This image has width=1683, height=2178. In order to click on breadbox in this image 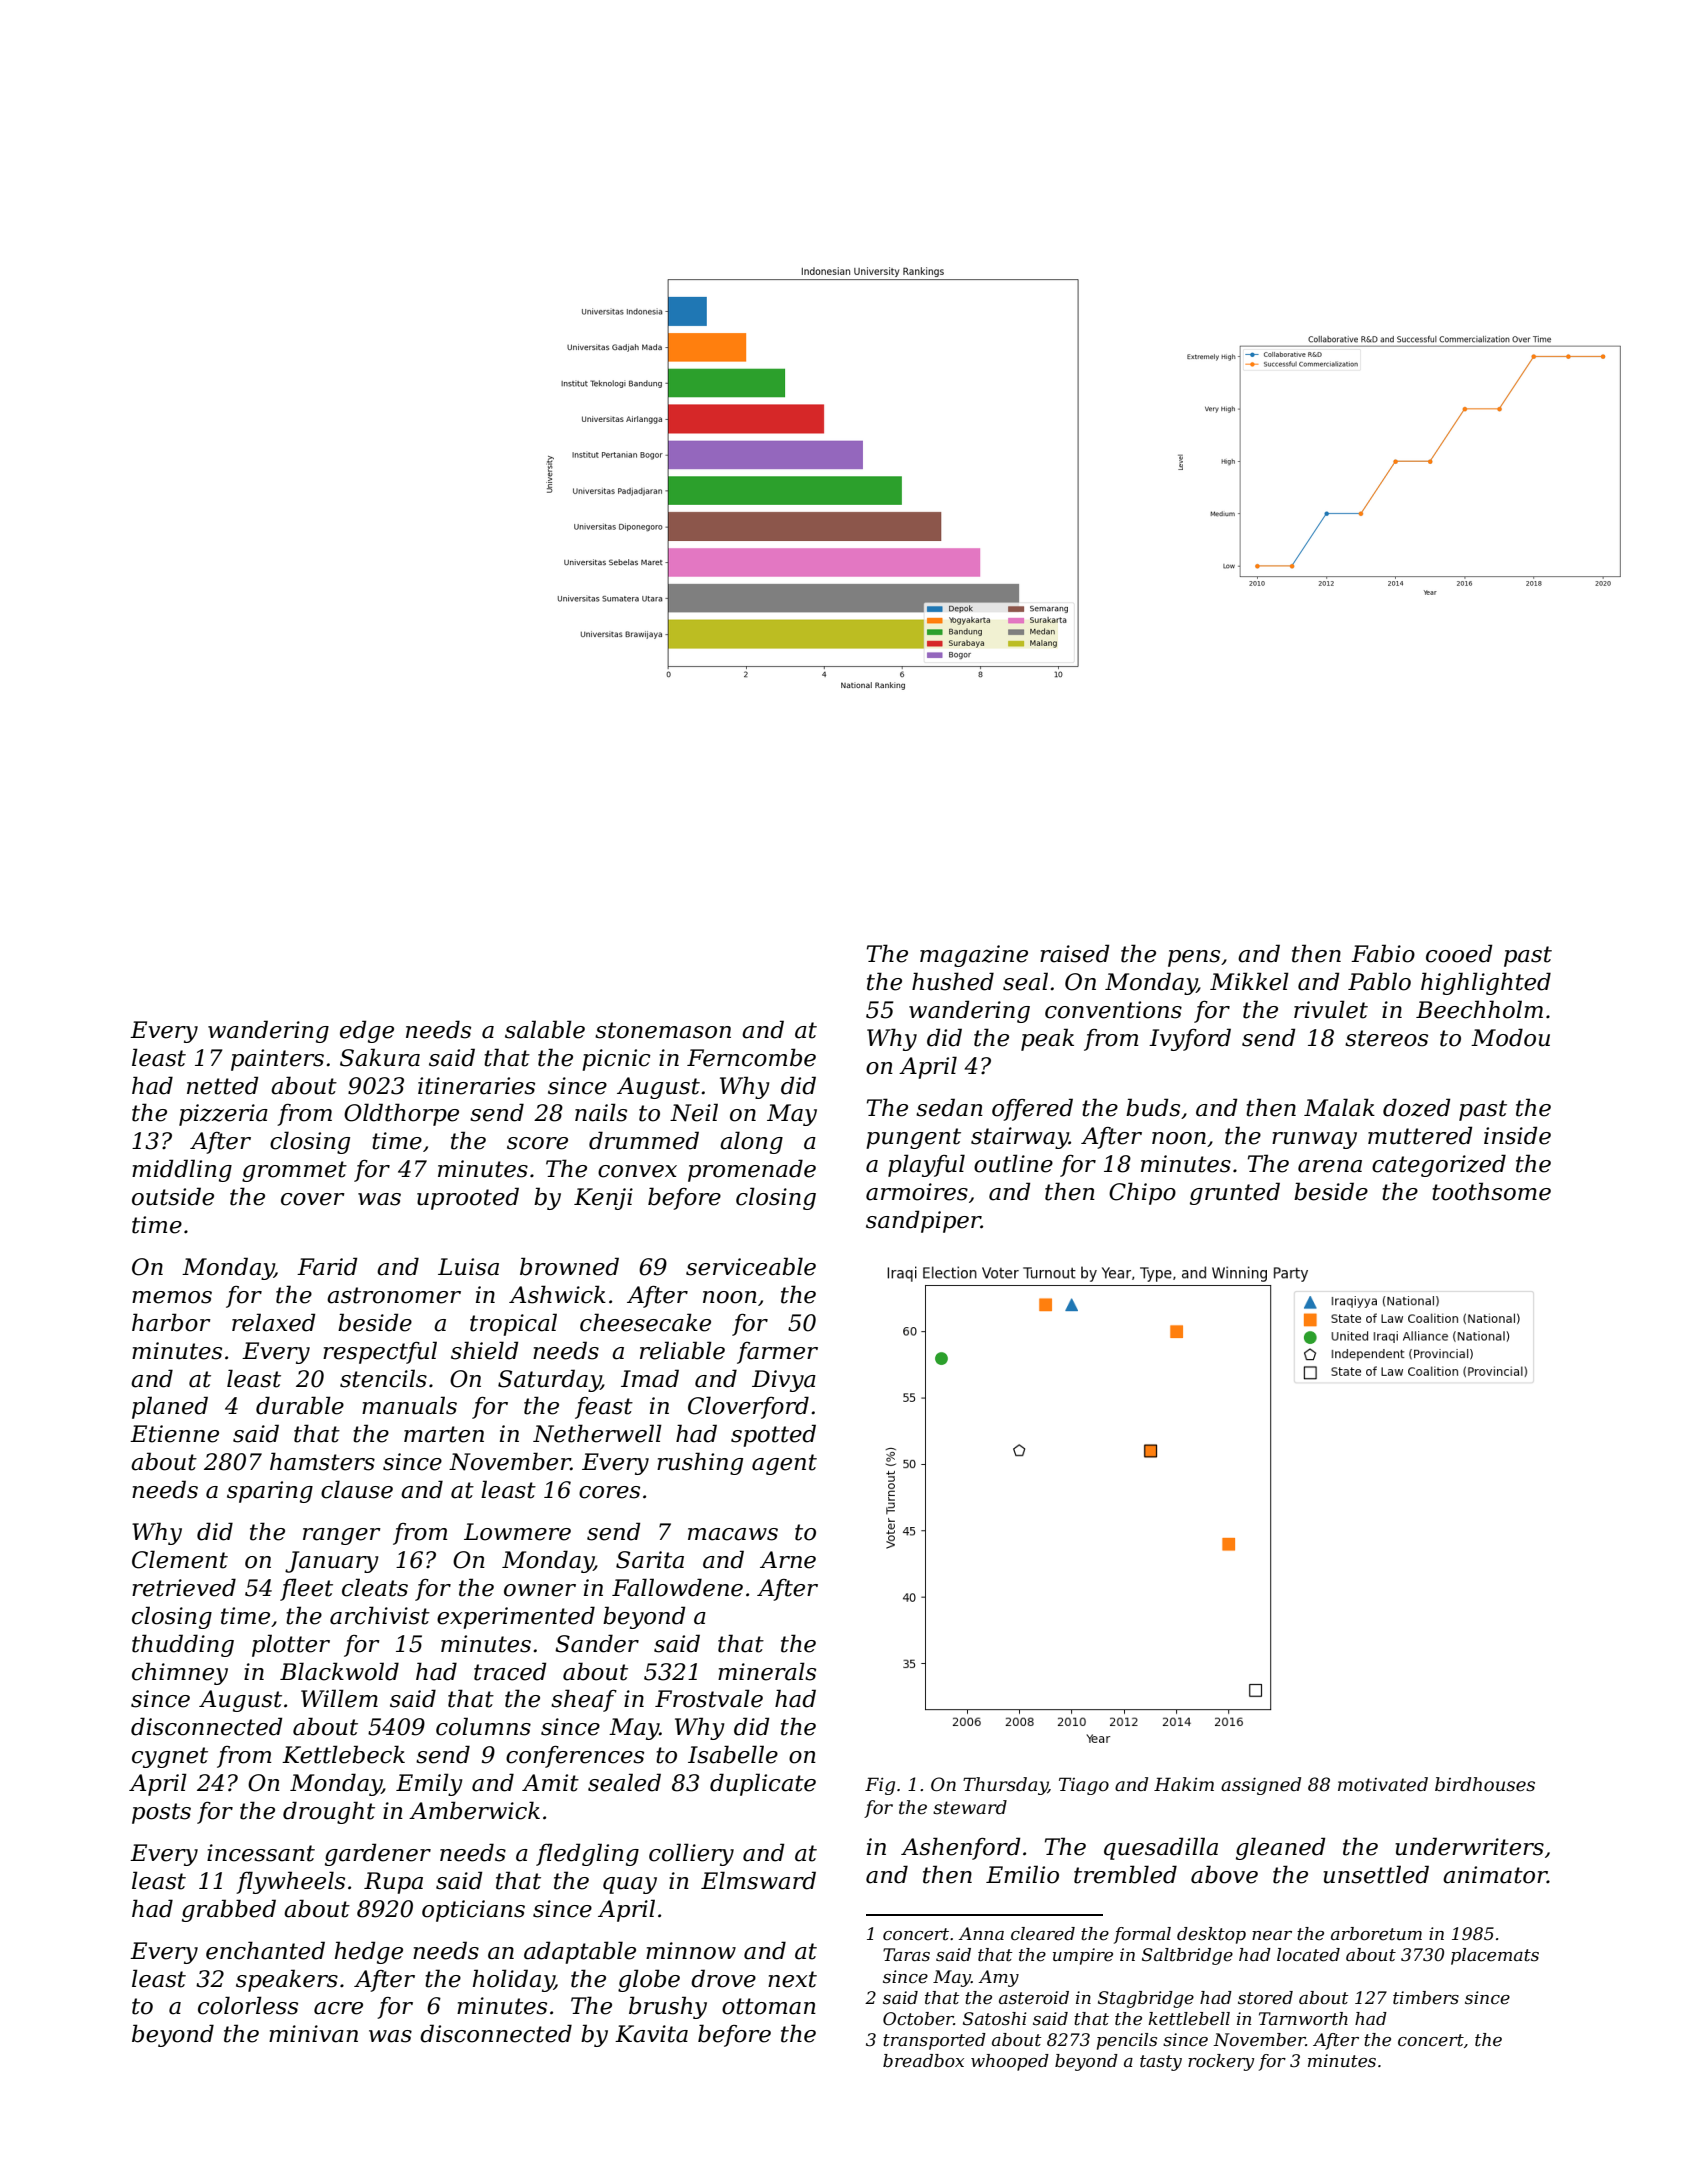, I will do `click(923, 2061)`.
